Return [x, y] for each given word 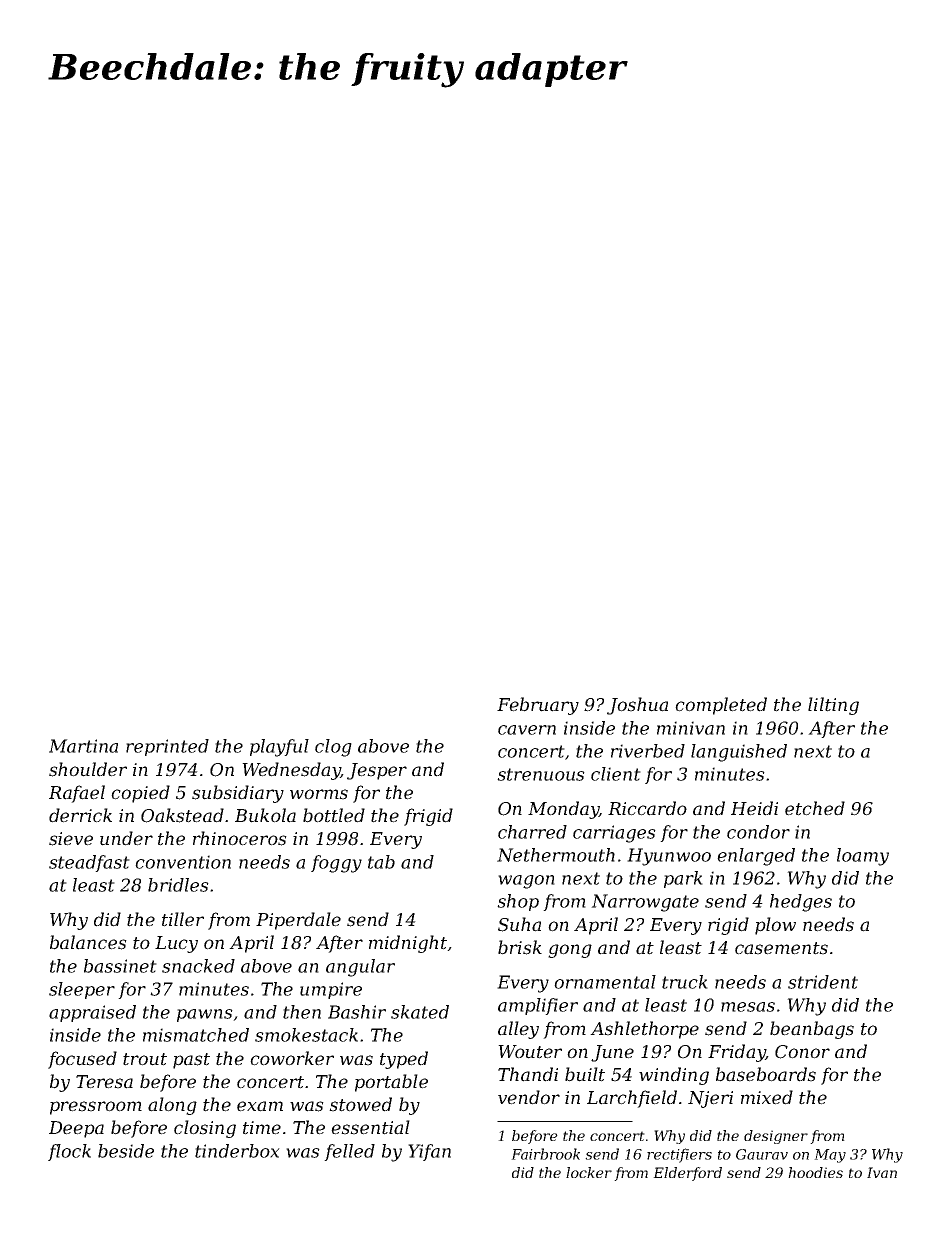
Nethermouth [556, 855]
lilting [833, 706]
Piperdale [298, 921]
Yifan [429, 1152]
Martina [83, 746]
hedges [801, 903]
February [538, 706]
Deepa [76, 1129]
